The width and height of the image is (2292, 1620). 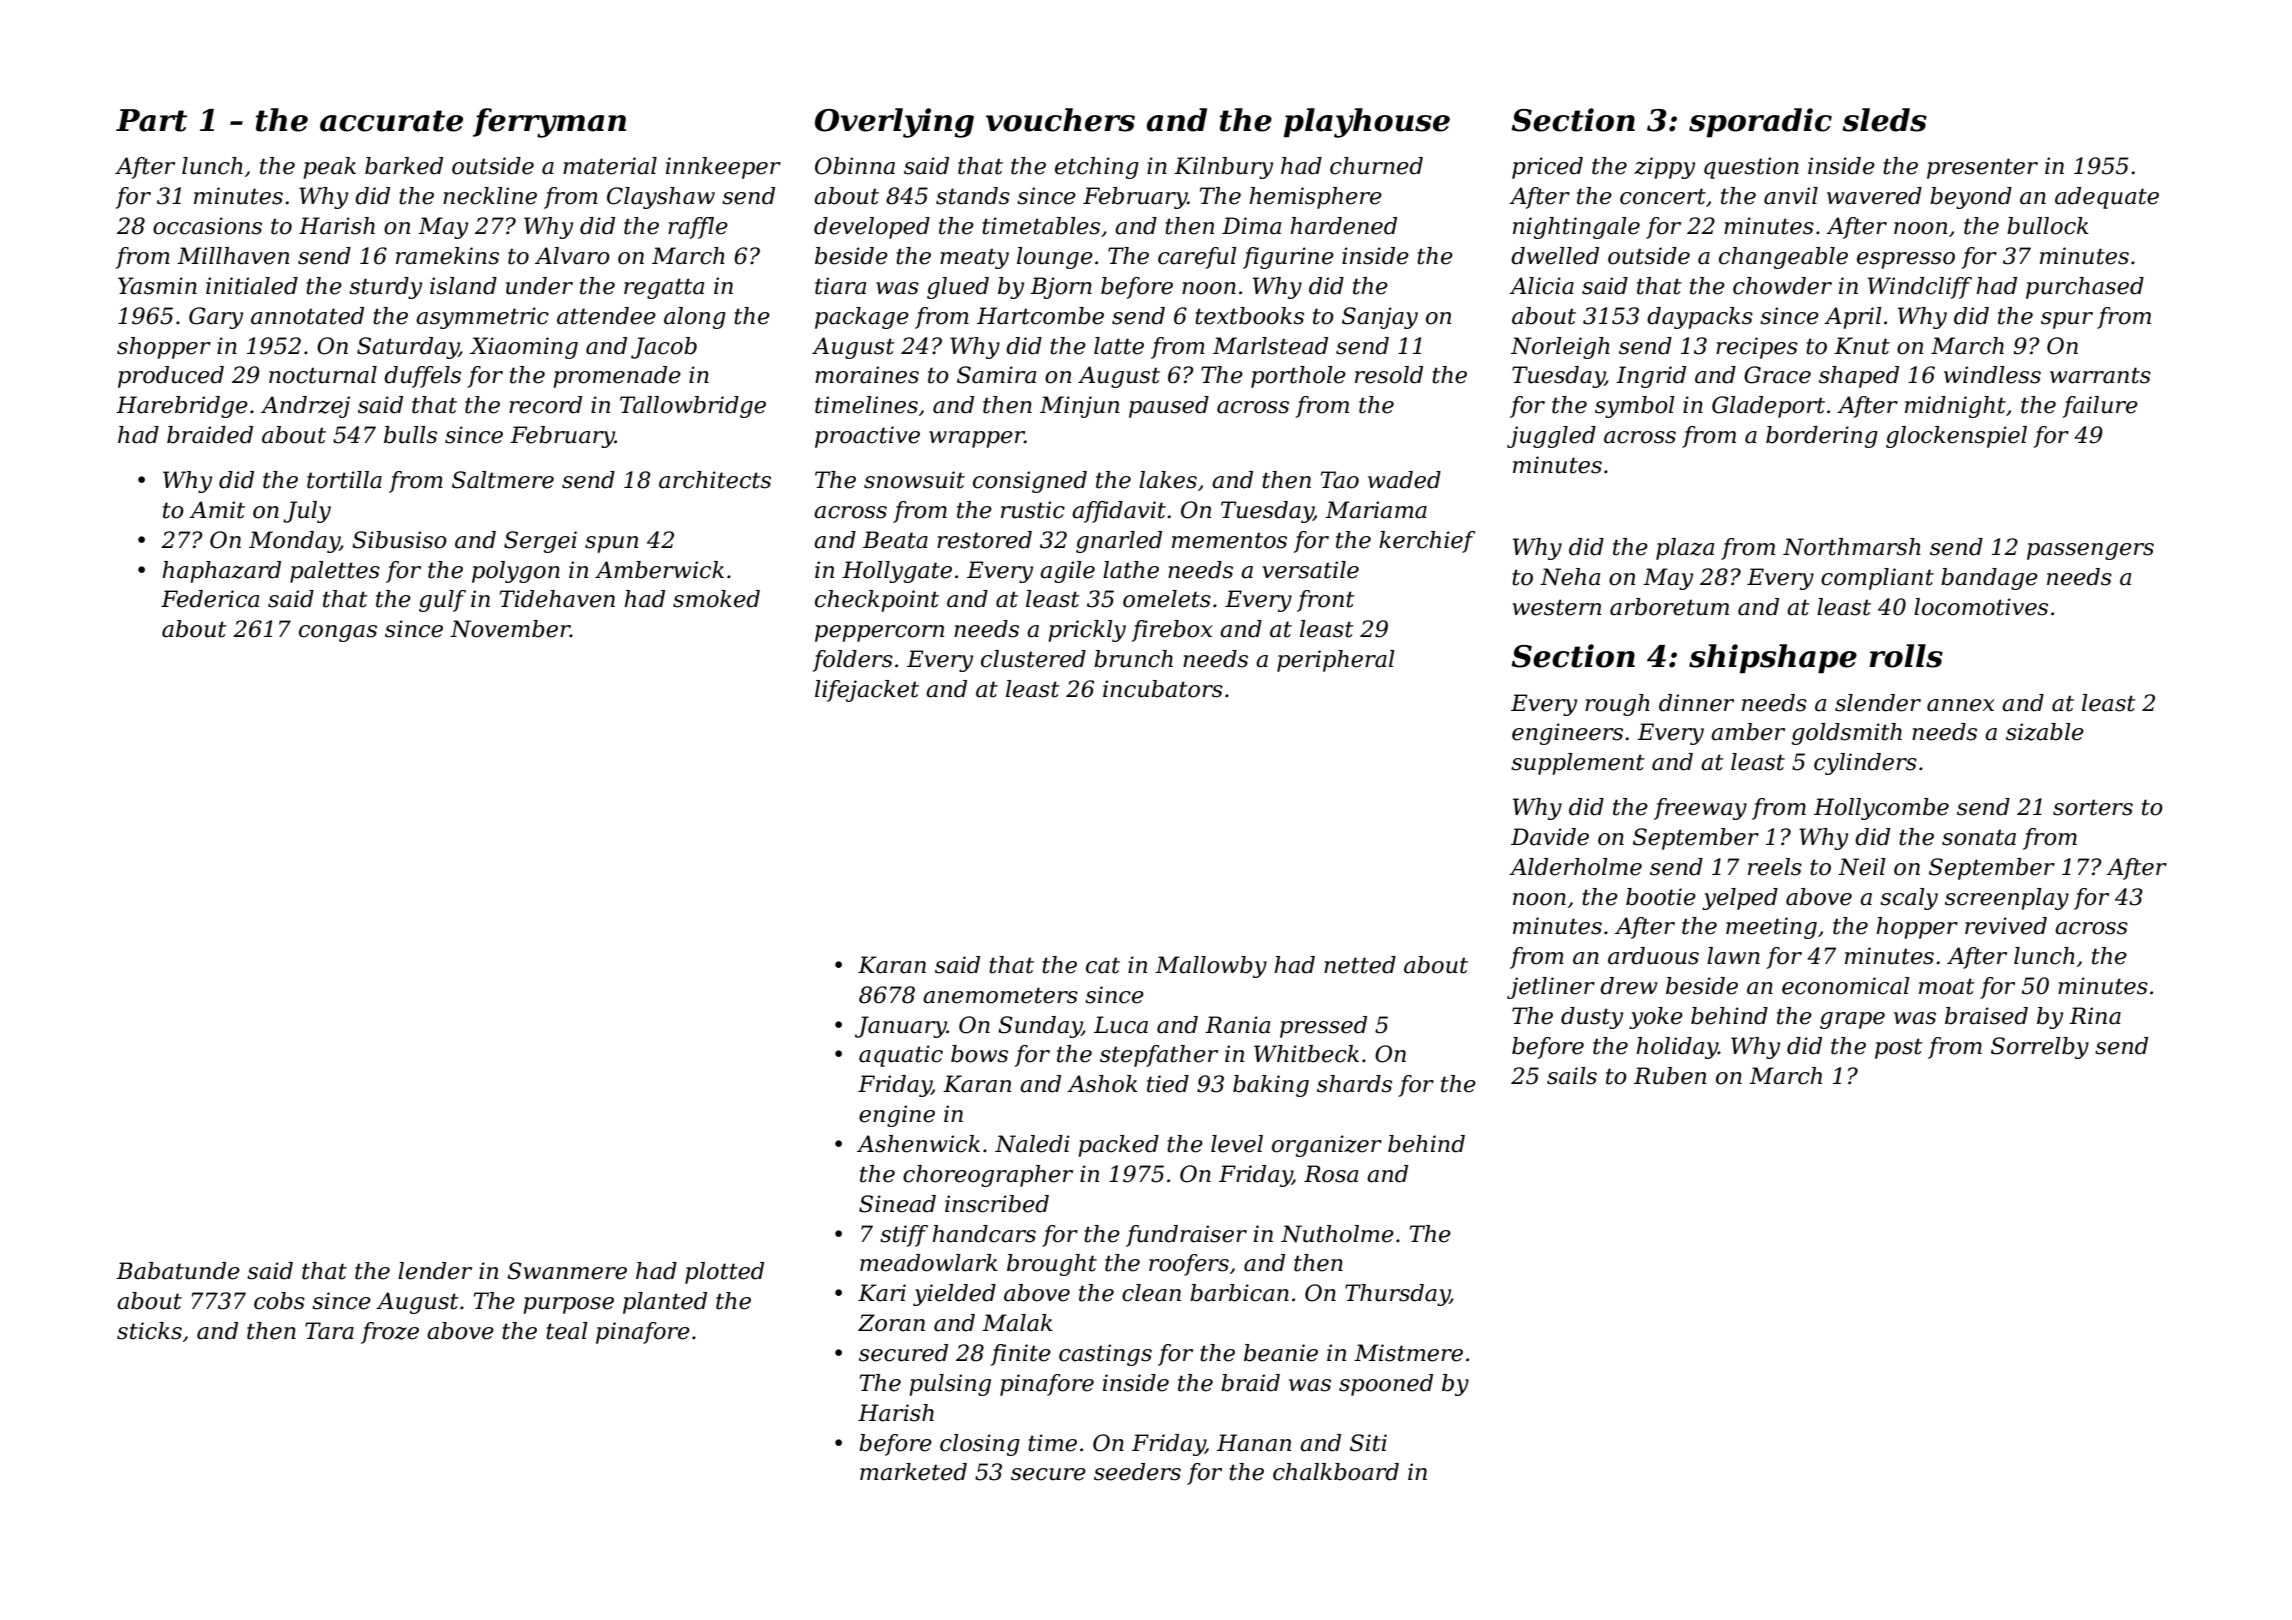 I want to click on Babatunde, so click(x=178, y=1271).
